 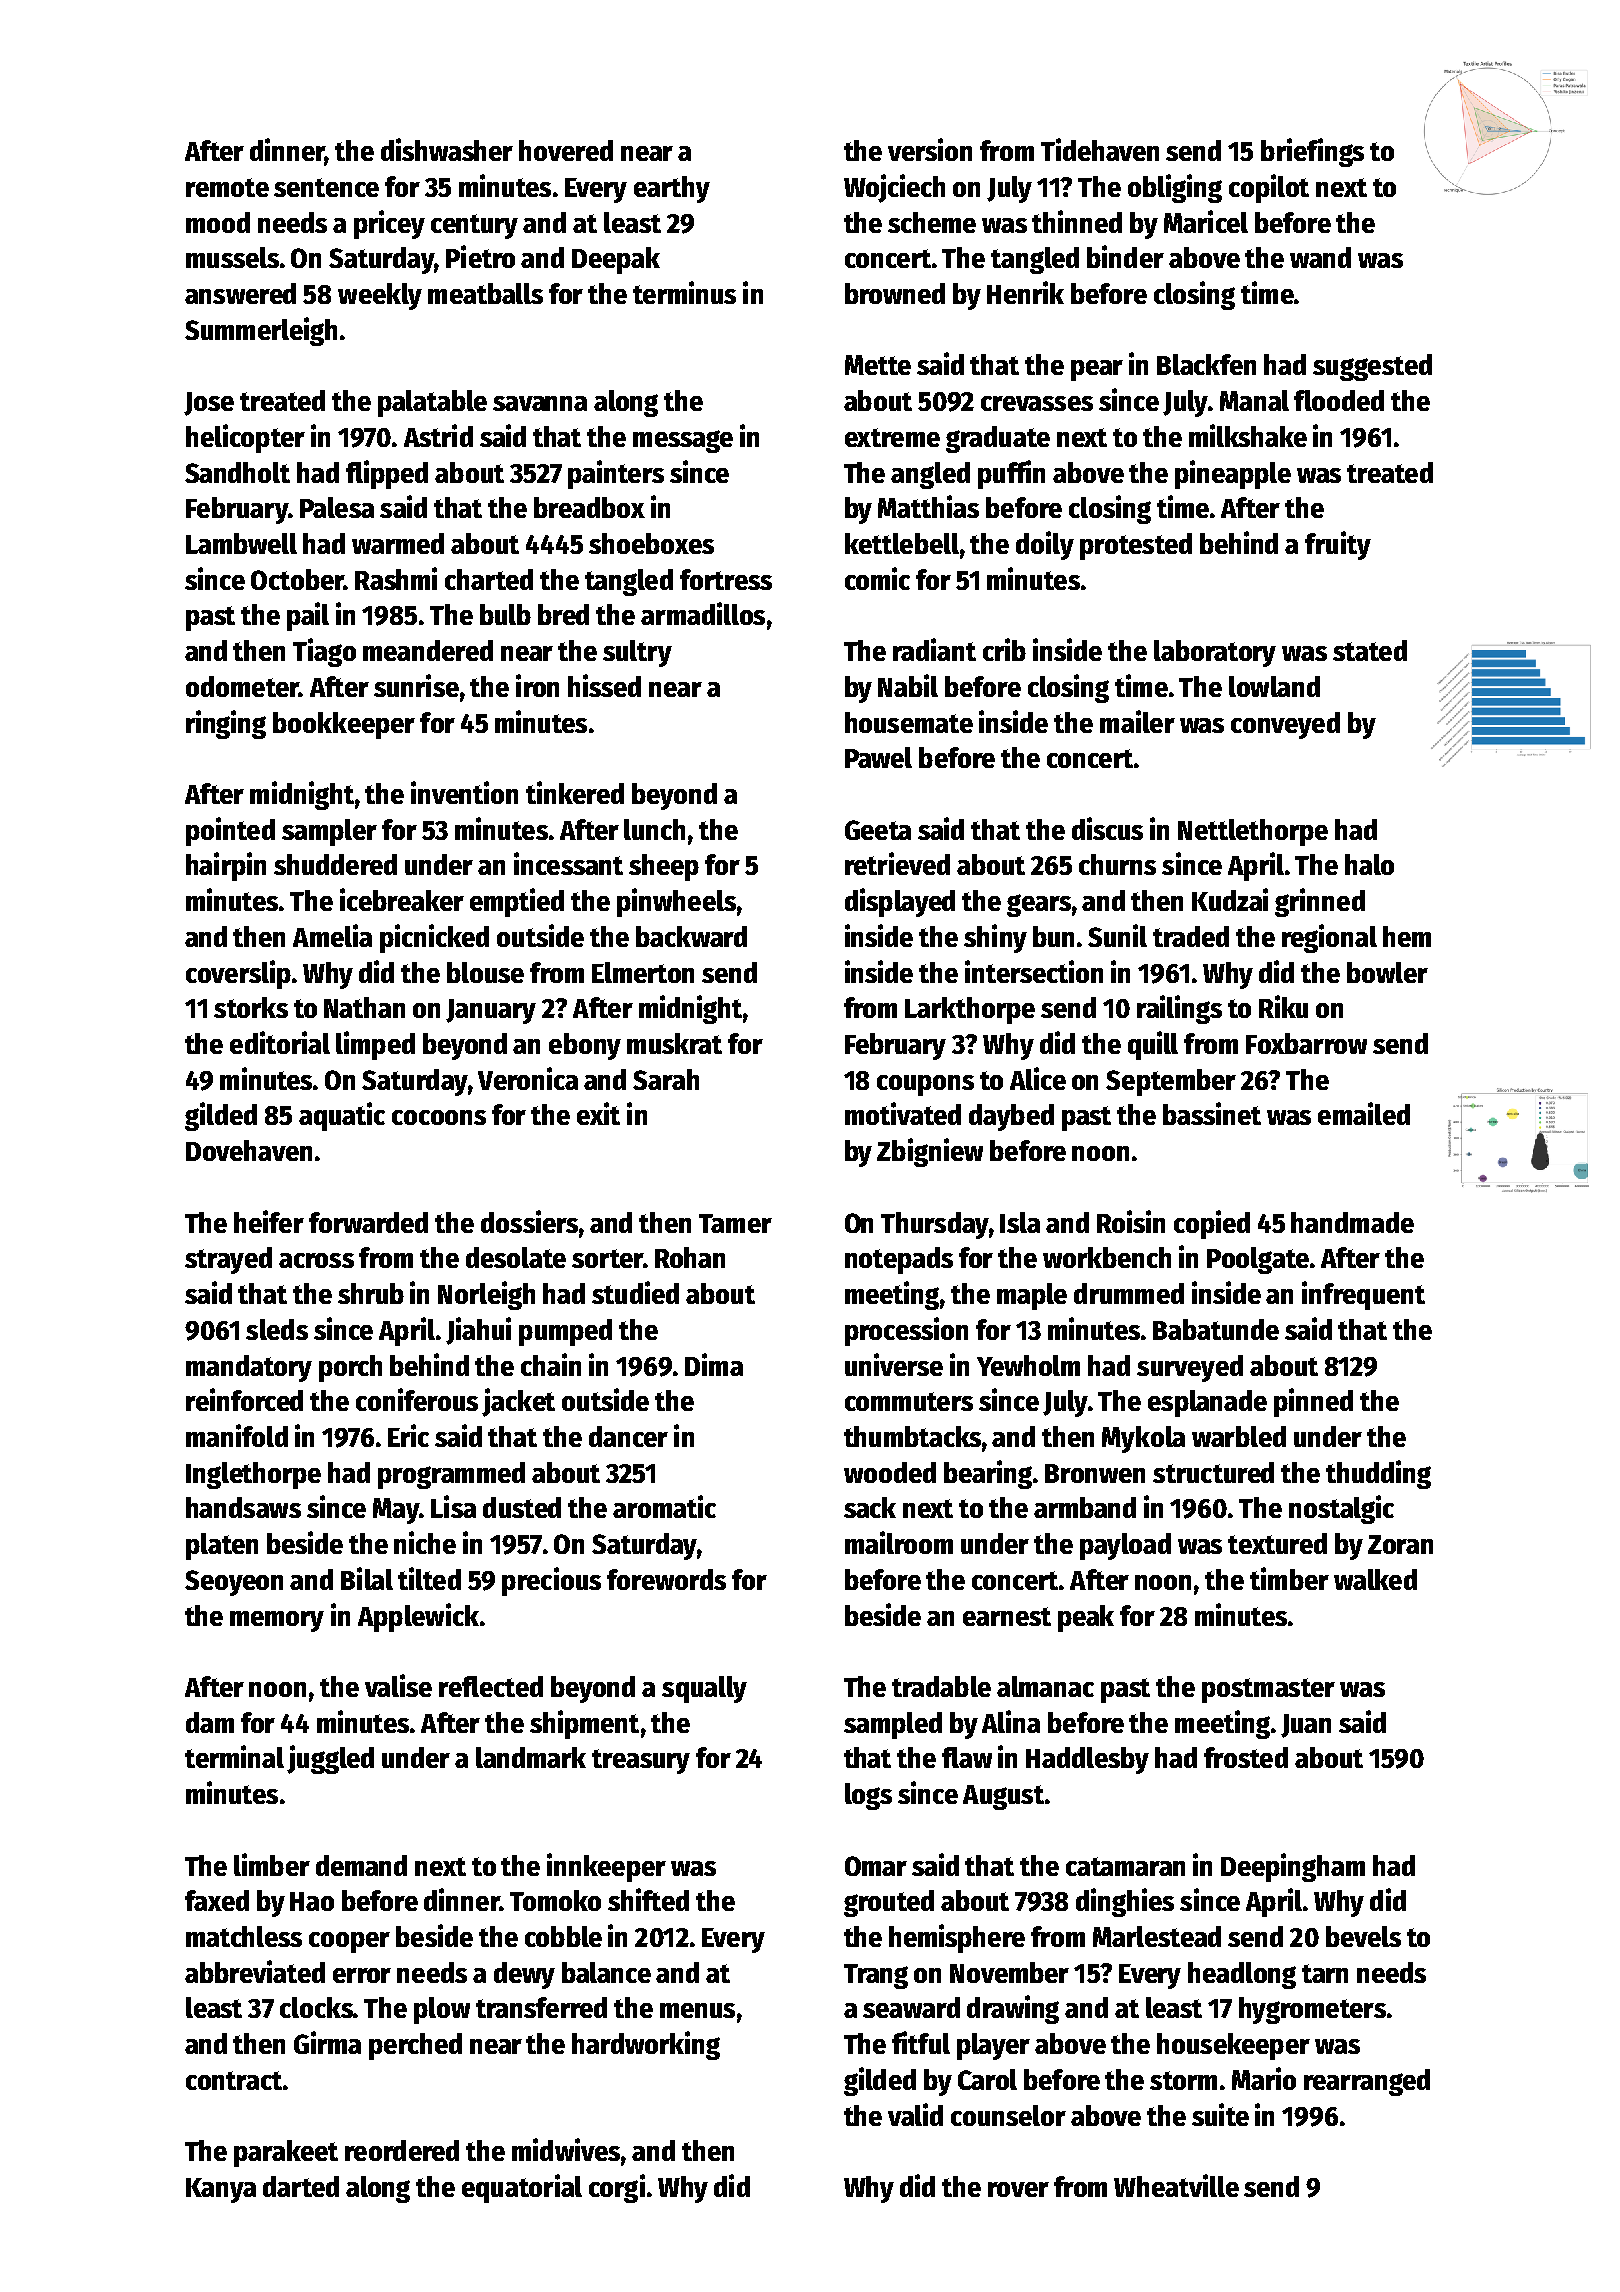 What do you see at coordinates (528, 1078) in the page?
I see `Veronica` at bounding box center [528, 1078].
